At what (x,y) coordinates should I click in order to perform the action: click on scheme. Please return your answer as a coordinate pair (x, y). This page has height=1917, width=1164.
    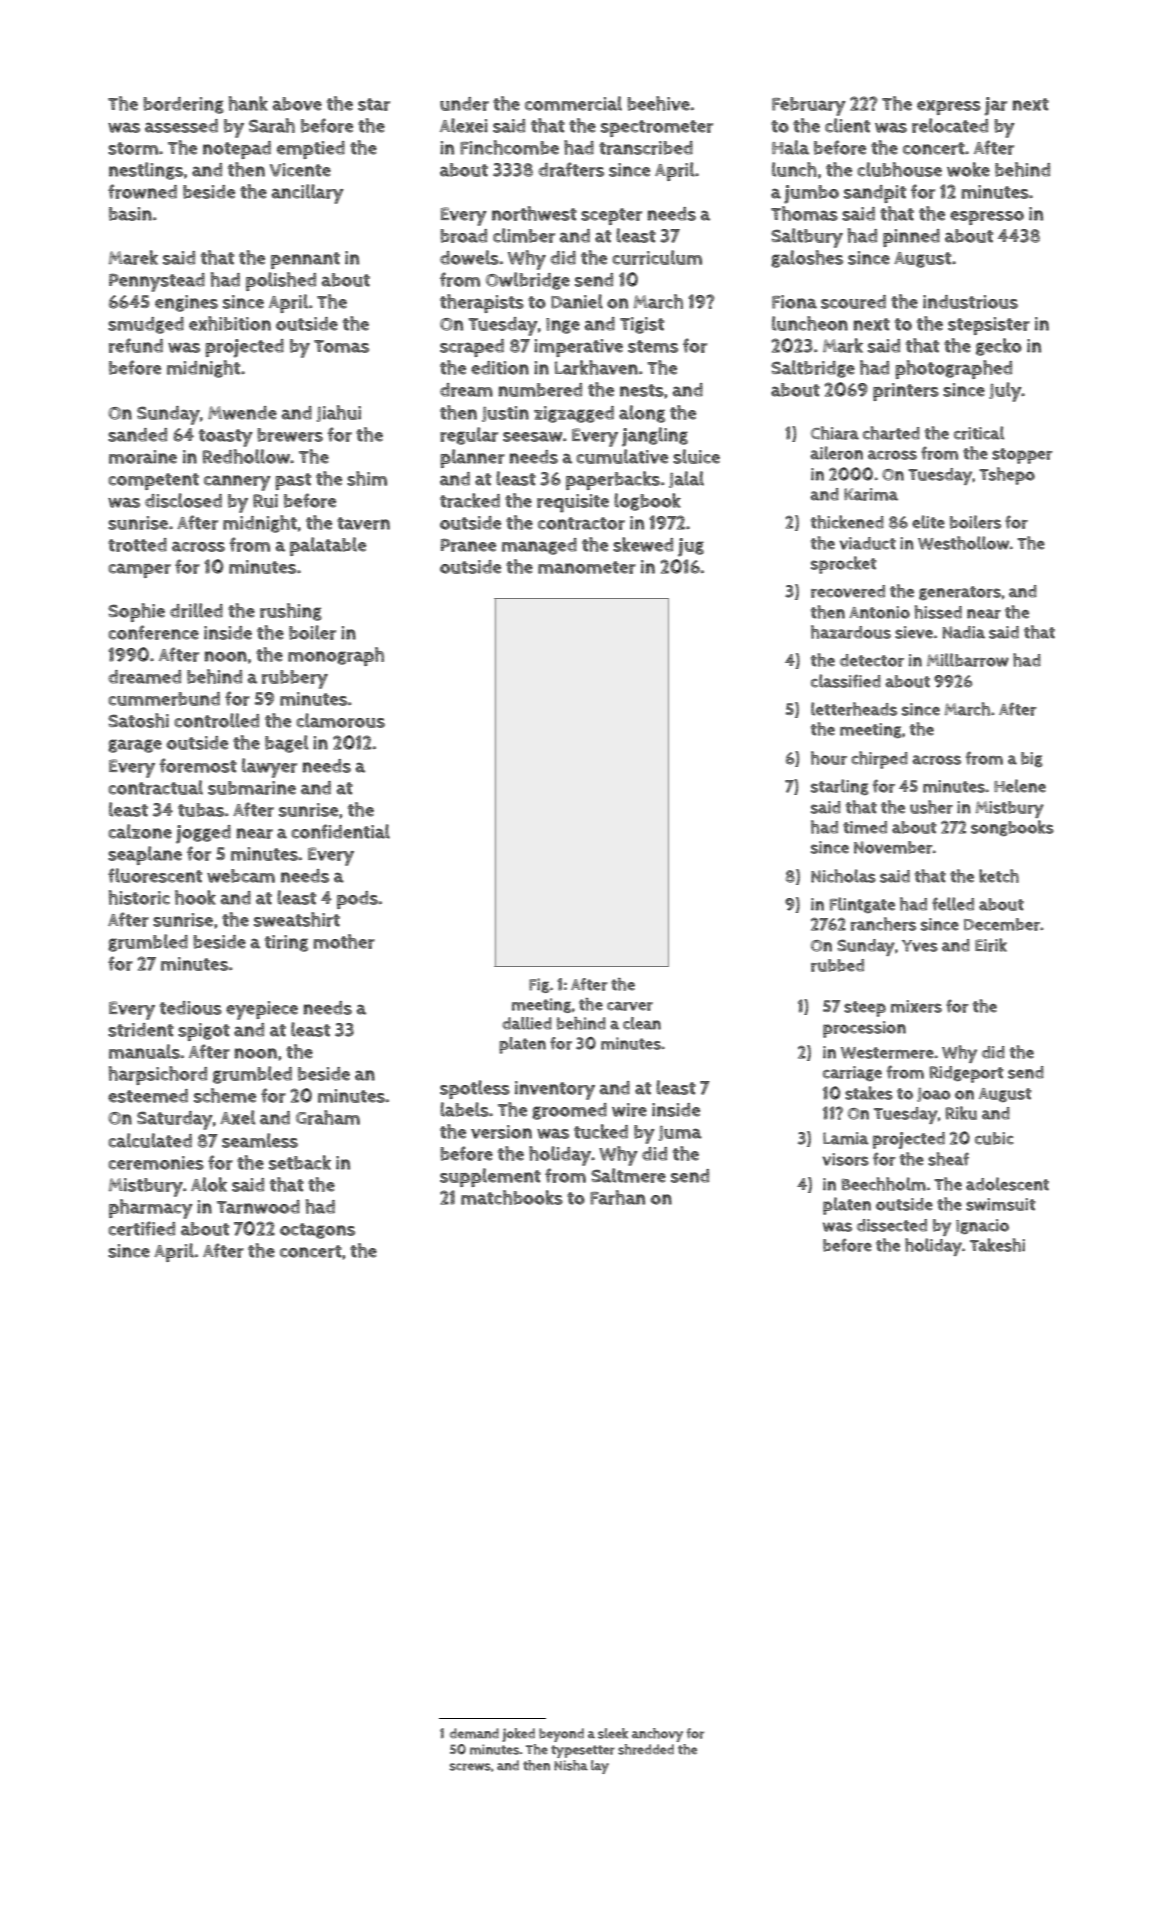
    Looking at the image, I should click on (225, 1095).
